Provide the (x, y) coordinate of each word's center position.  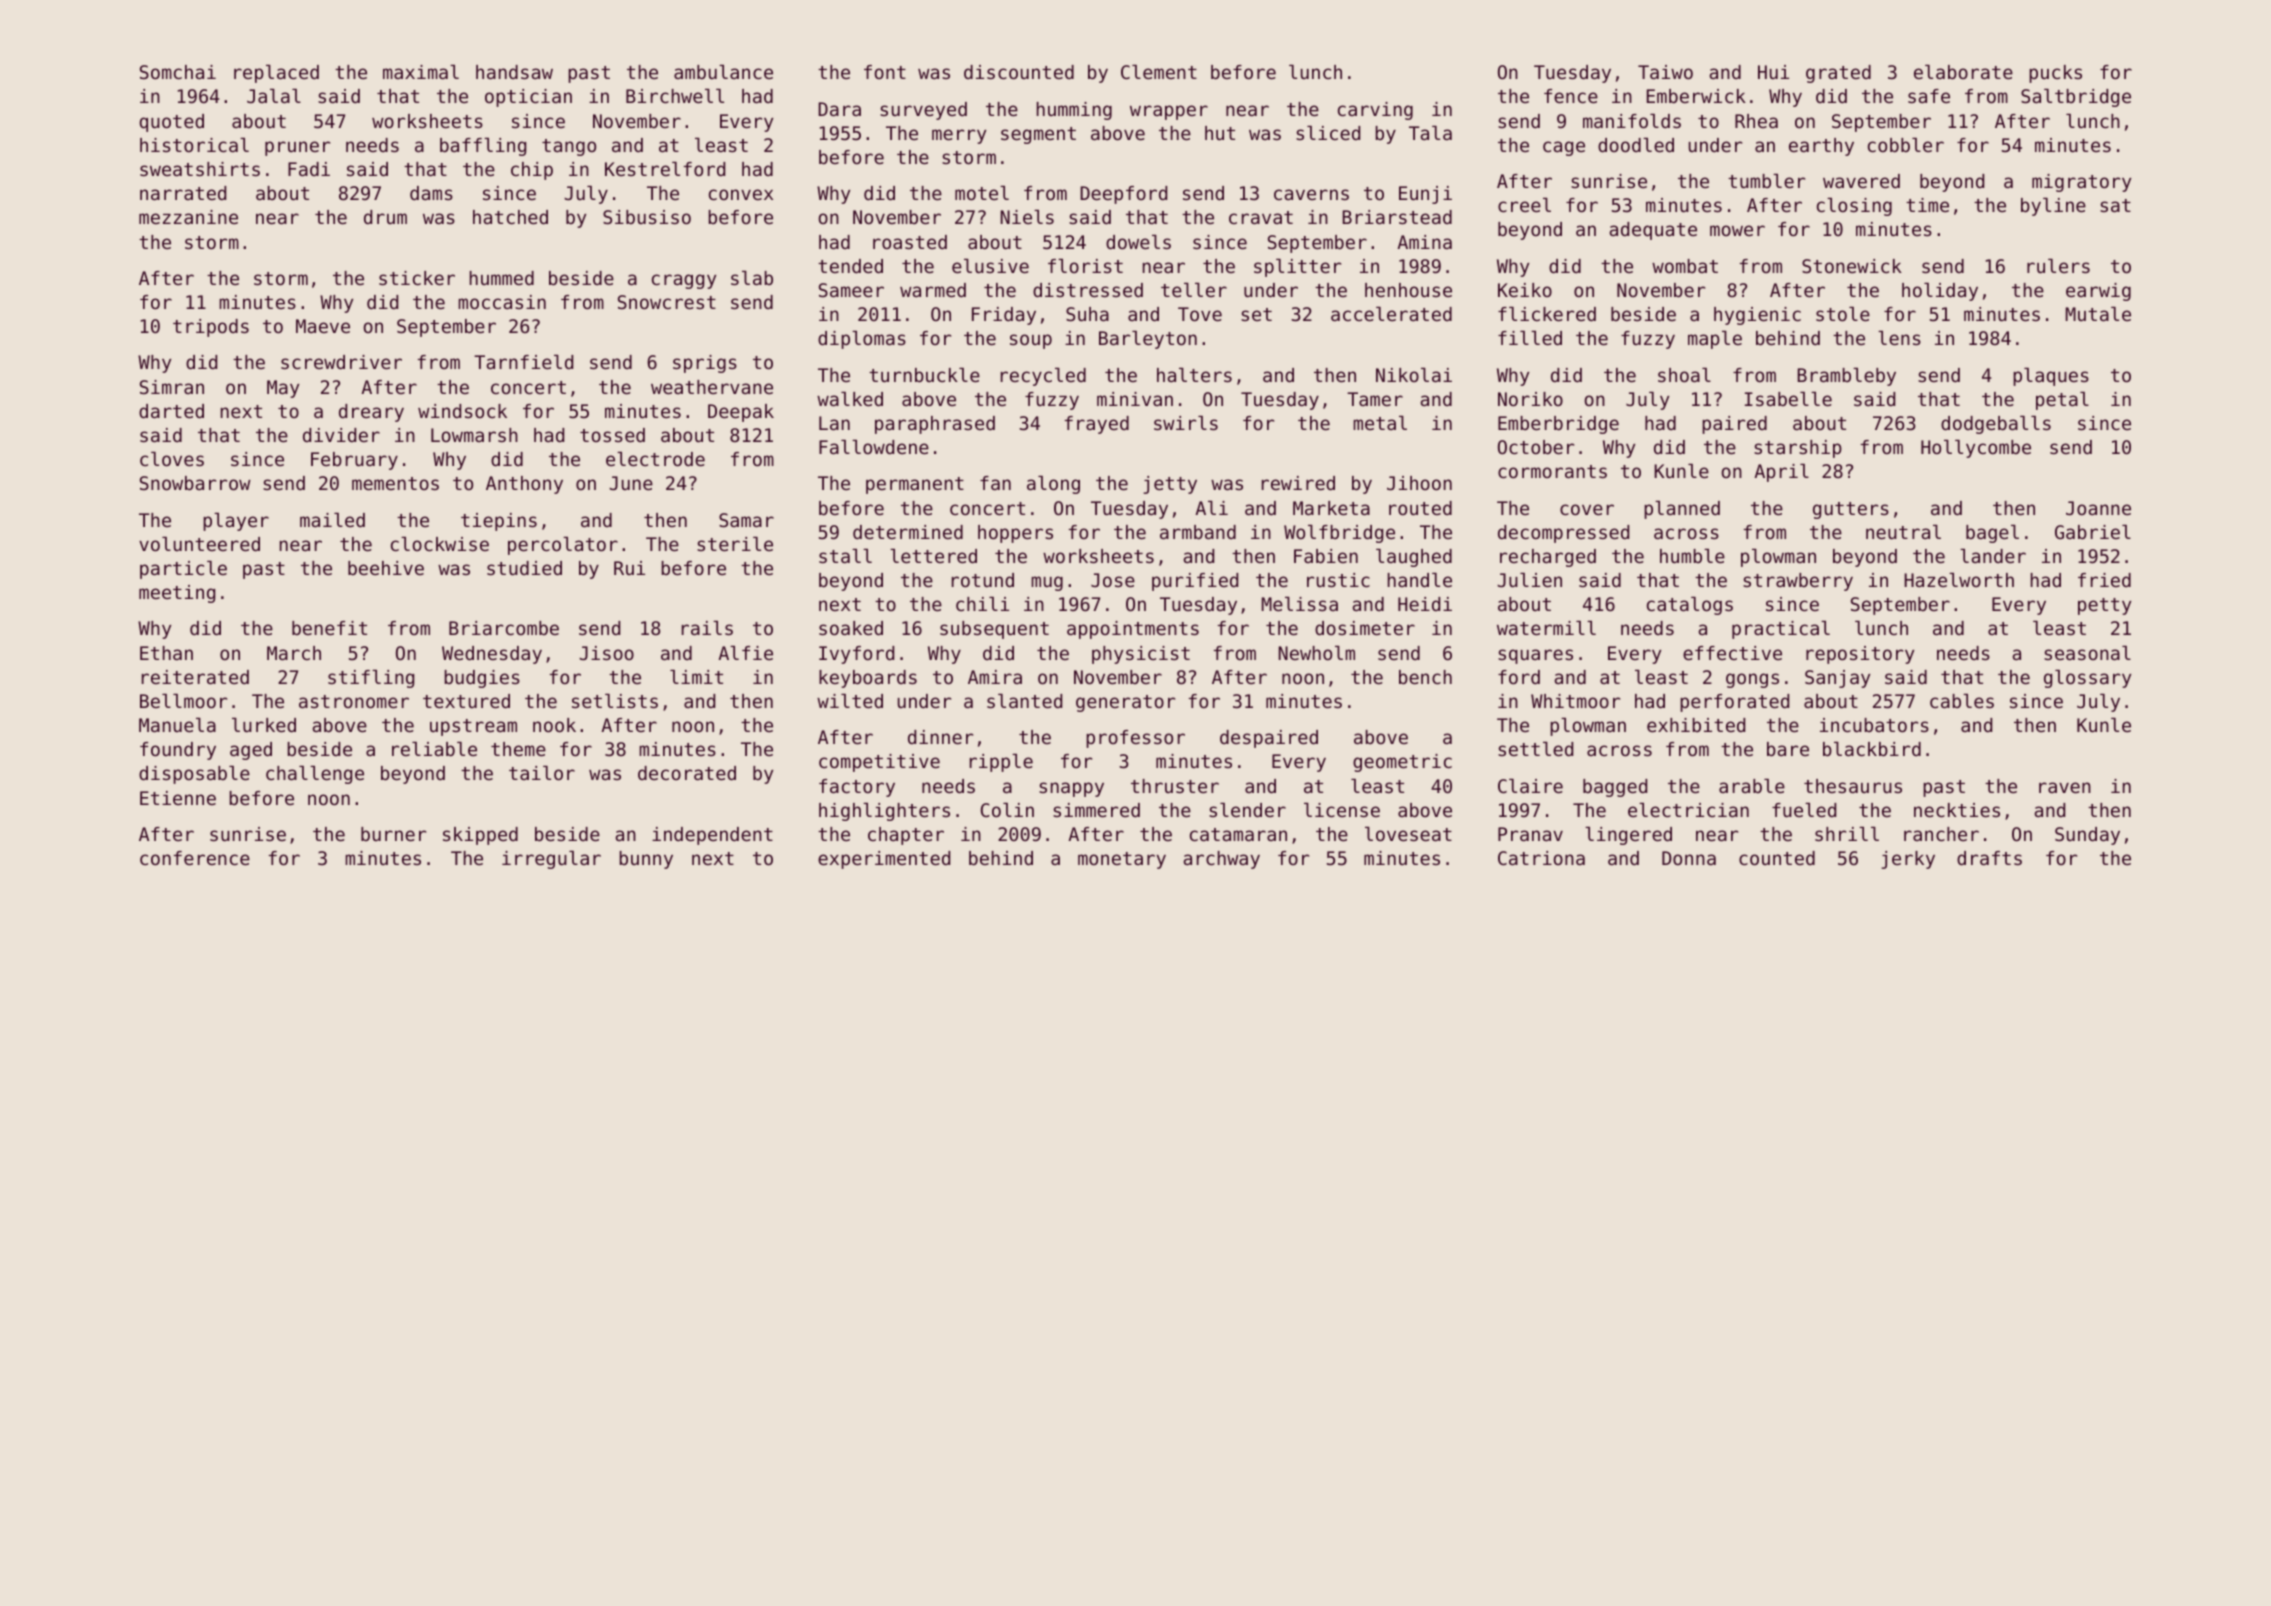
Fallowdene (874, 447)
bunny (646, 860)
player (236, 522)
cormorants (1552, 471)
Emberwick (1696, 96)
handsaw (514, 72)
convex (741, 194)
